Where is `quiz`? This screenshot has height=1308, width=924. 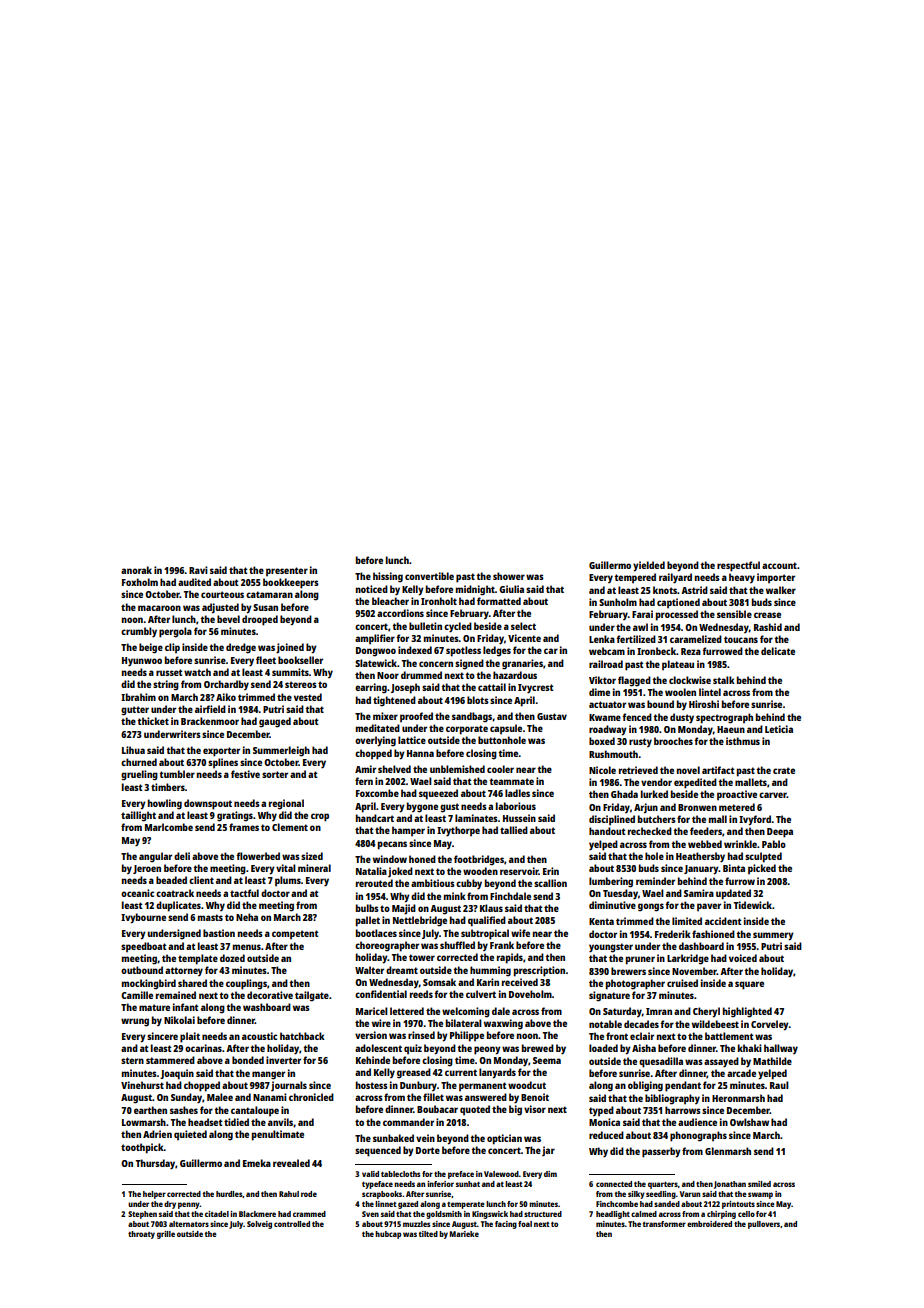
quiz is located at coordinates (413, 1049).
